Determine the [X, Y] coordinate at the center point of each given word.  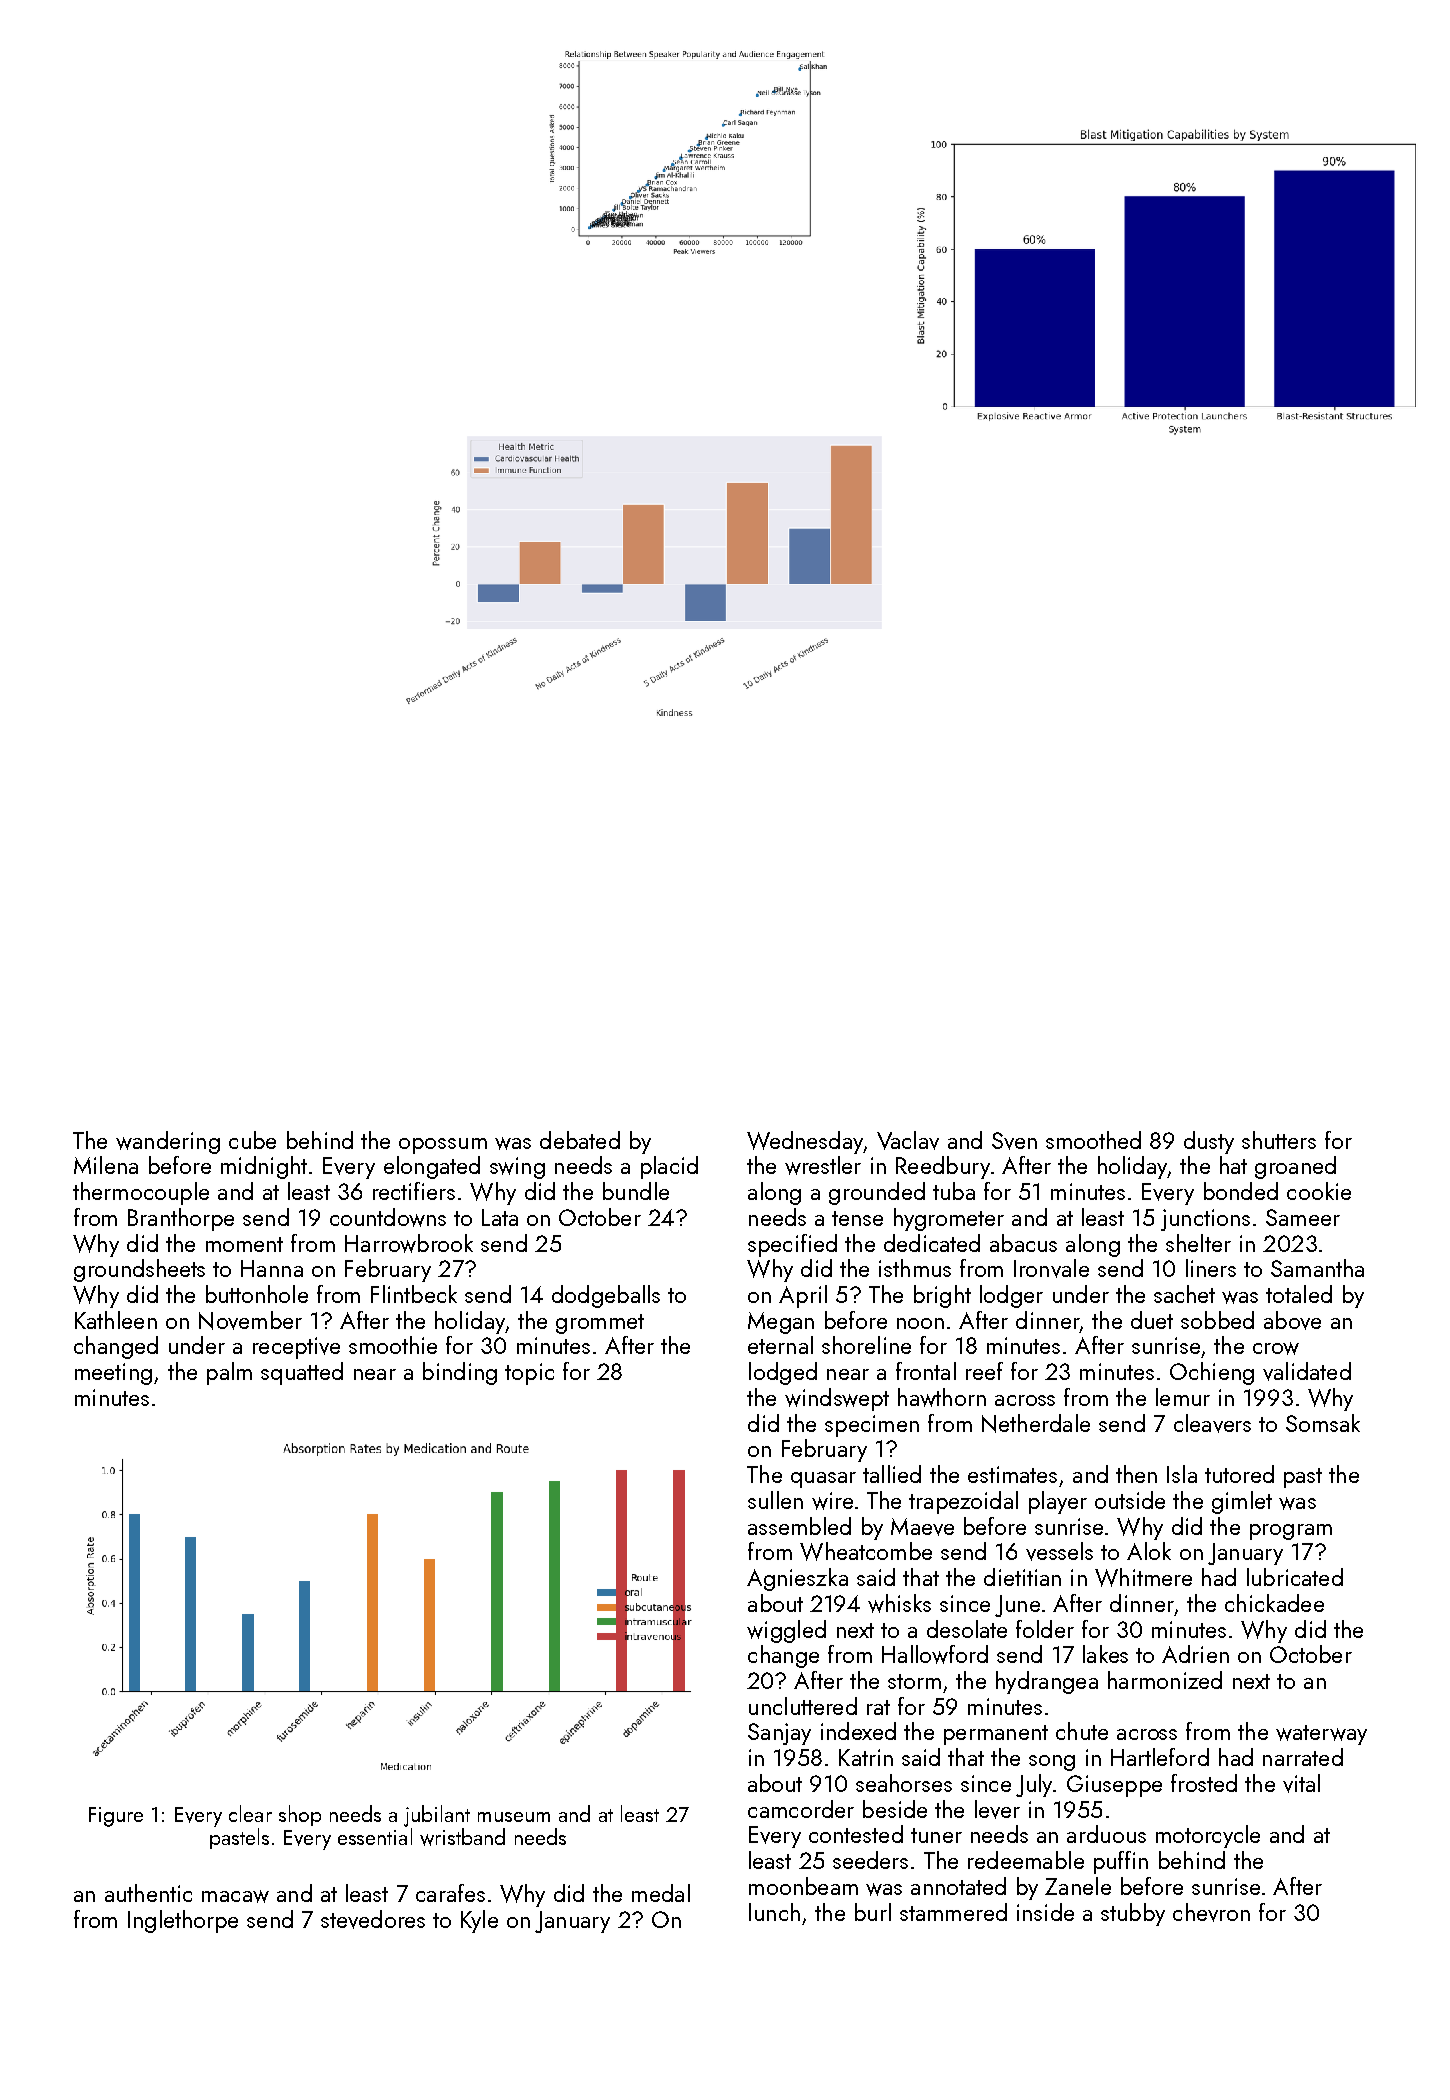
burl [873, 1912]
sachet [1184, 1294]
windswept [837, 1399]
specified [792, 1245]
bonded [1241, 1191]
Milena [106, 1165]
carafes [450, 1893]
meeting [113, 1374]
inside [1045, 1912]
